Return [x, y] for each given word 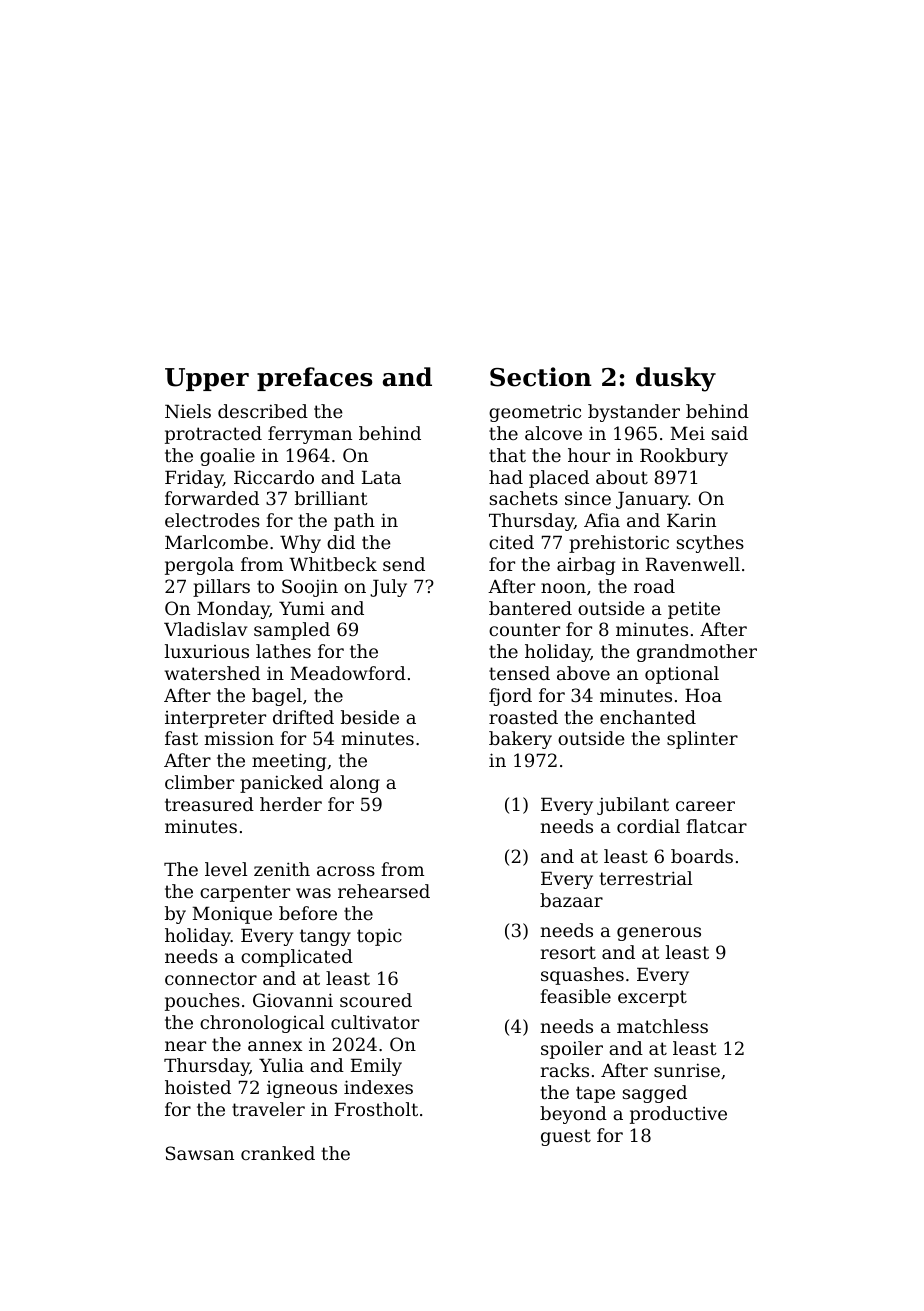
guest [566, 1137]
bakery [520, 740]
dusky [676, 379]
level [226, 869]
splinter [702, 740]
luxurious [207, 651]
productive [678, 1115]
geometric [535, 413]
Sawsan [200, 1153]
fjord [510, 697]
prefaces [315, 379]
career [705, 806]
